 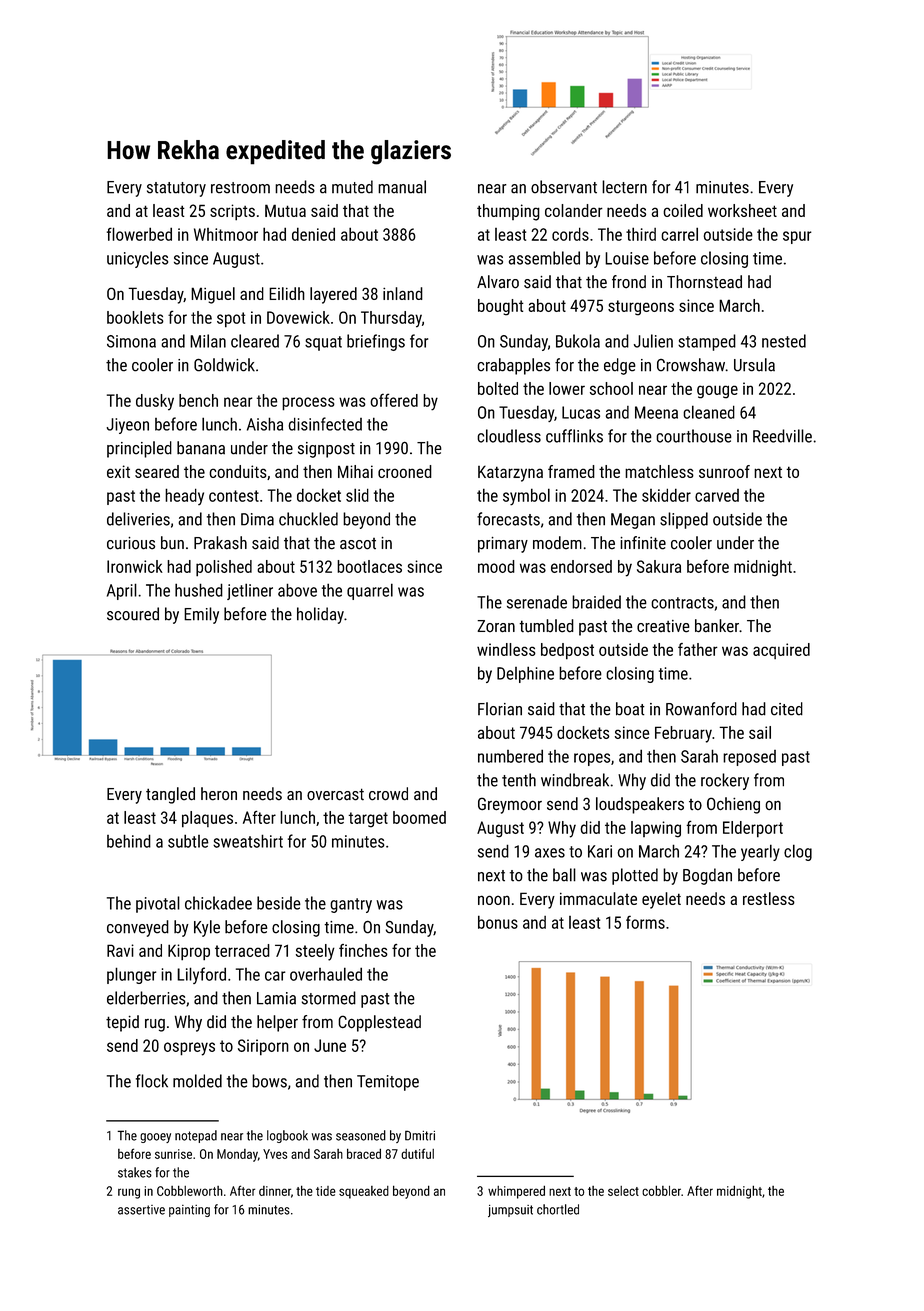 I want to click on holiday, so click(x=320, y=615).
